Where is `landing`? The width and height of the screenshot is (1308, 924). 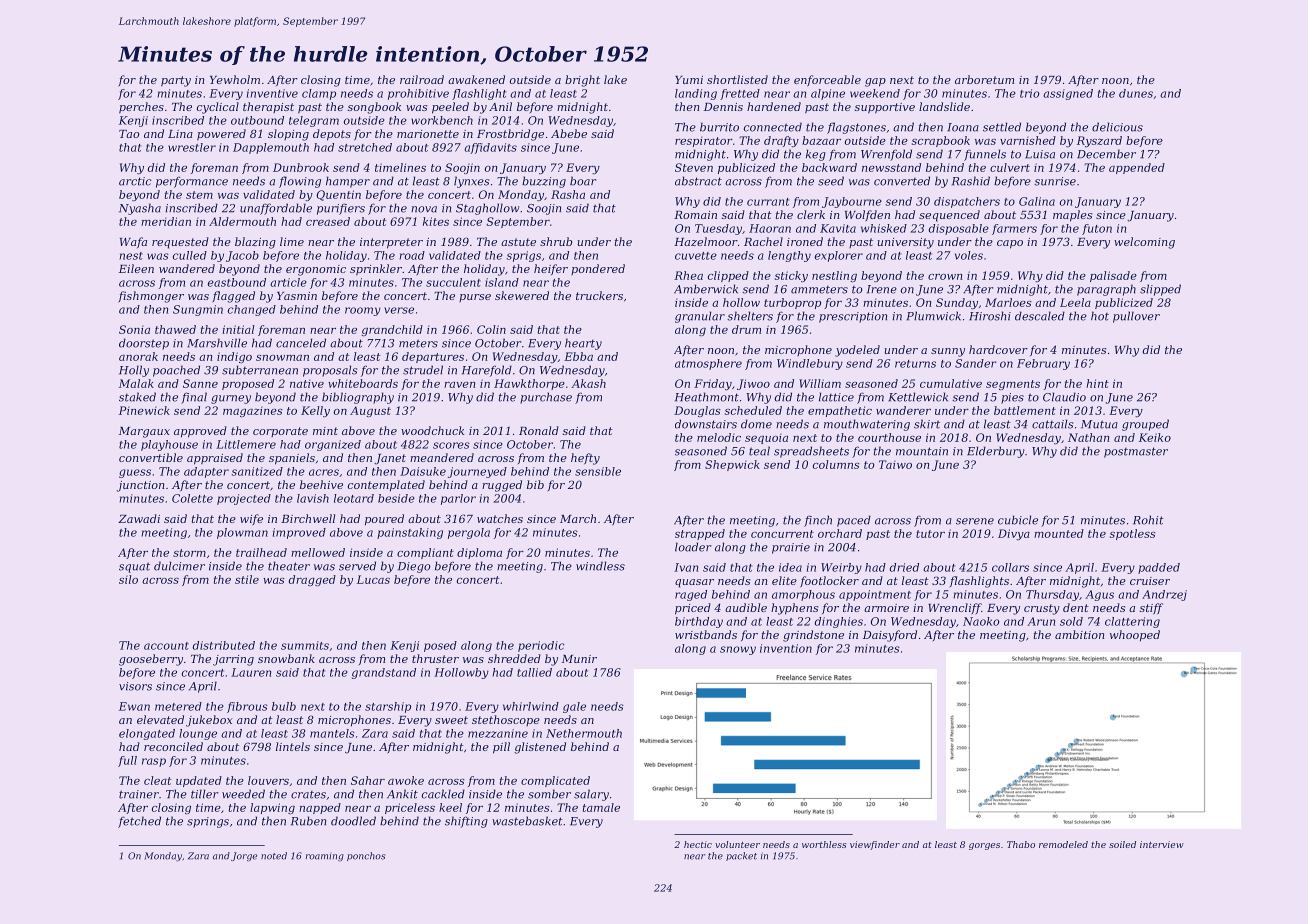
landing is located at coordinates (696, 94).
